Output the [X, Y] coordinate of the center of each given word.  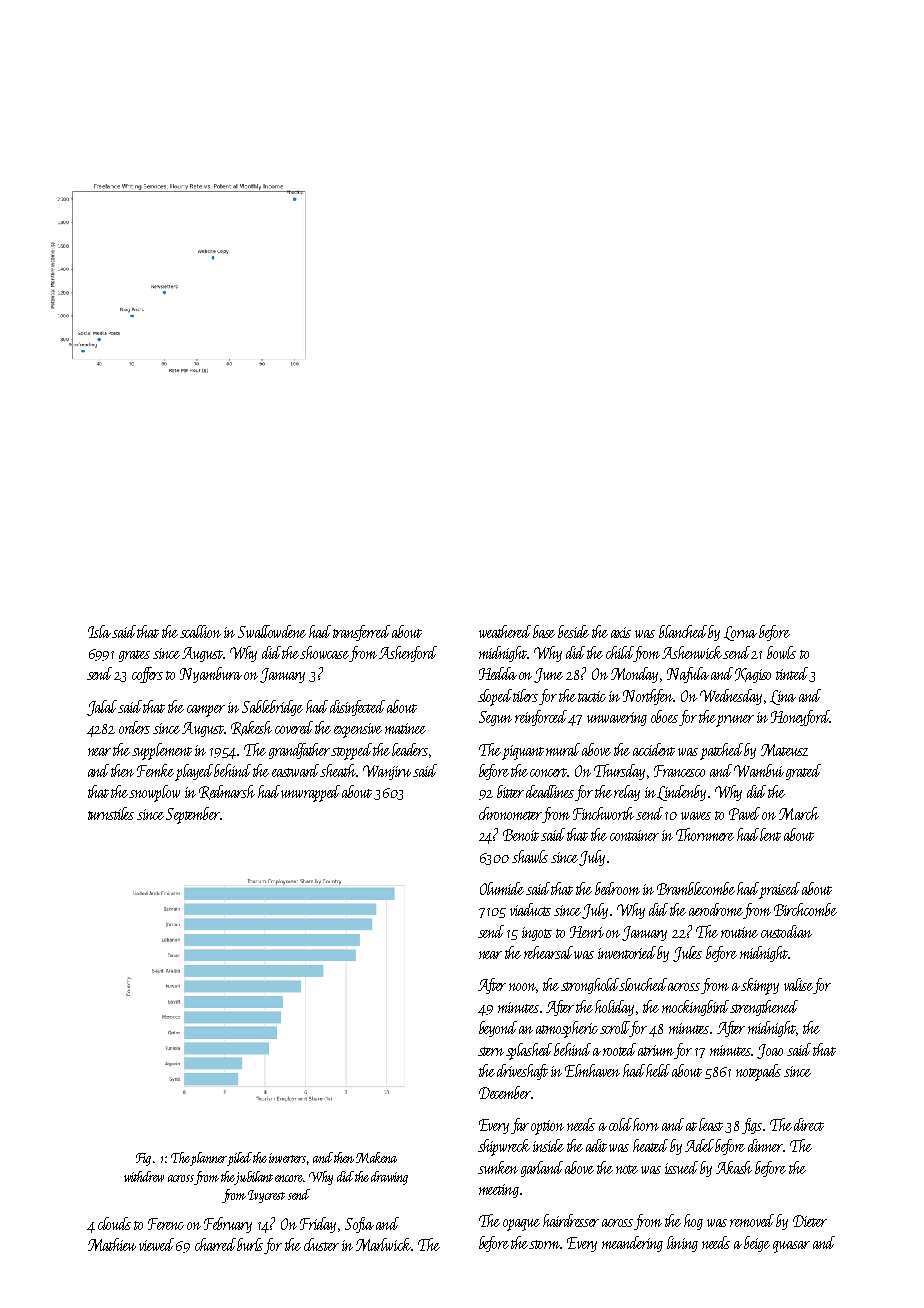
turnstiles [111, 813]
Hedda [498, 673]
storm [545, 1244]
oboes [664, 716]
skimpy [760, 986]
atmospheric [567, 1029]
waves [696, 816]
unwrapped [311, 793]
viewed [156, 1244]
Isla [99, 631]
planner [208, 1159]
